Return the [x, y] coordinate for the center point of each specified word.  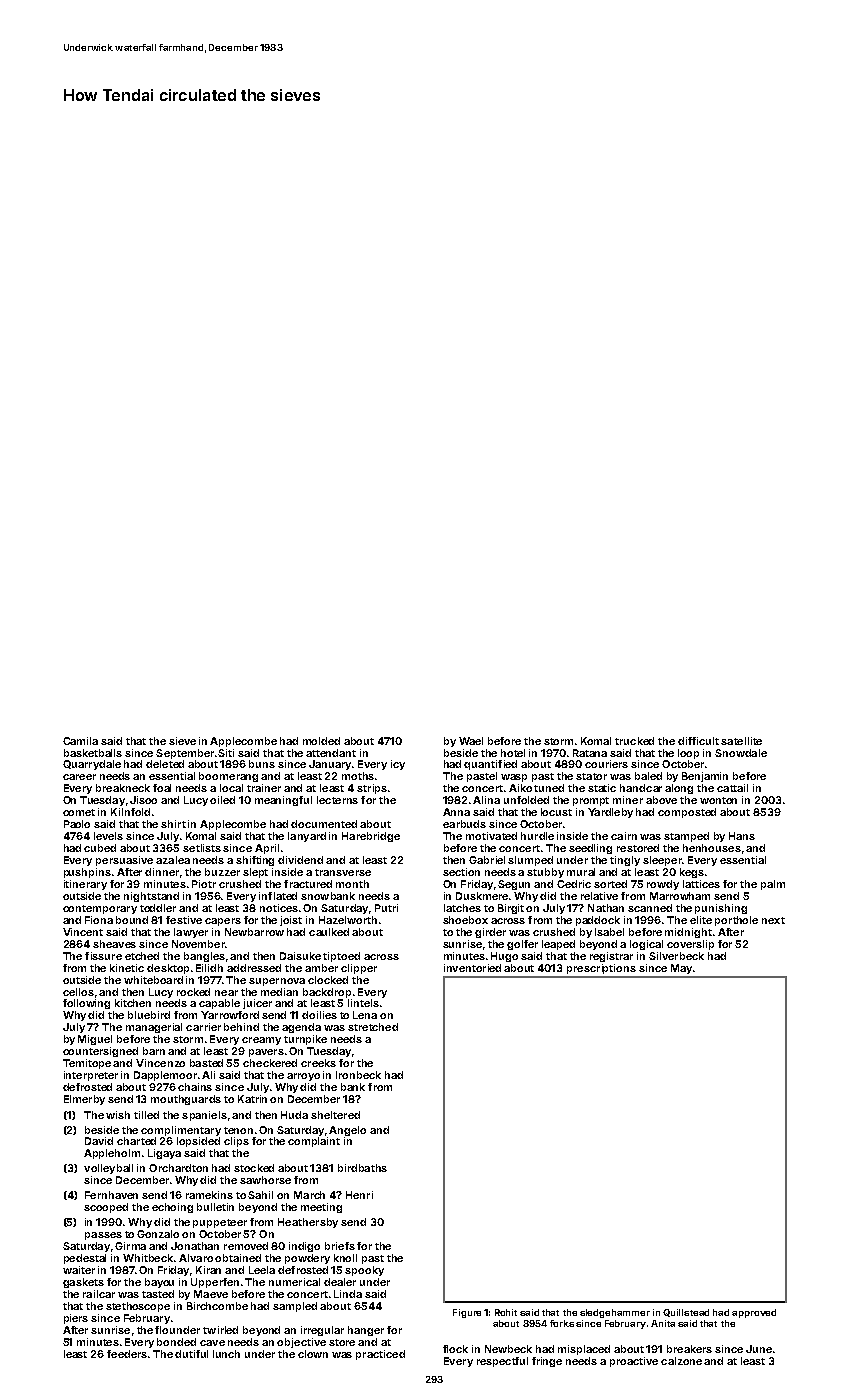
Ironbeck [358, 1075]
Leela [262, 1270]
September [185, 754]
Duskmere [482, 896]
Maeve [211, 1294]
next [773, 920]
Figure [467, 1313]
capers [223, 922]
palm [773, 885]
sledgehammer [615, 1313]
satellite [741, 741]
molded [321, 741]
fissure [103, 956]
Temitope [87, 1064]
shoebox [465, 920]
